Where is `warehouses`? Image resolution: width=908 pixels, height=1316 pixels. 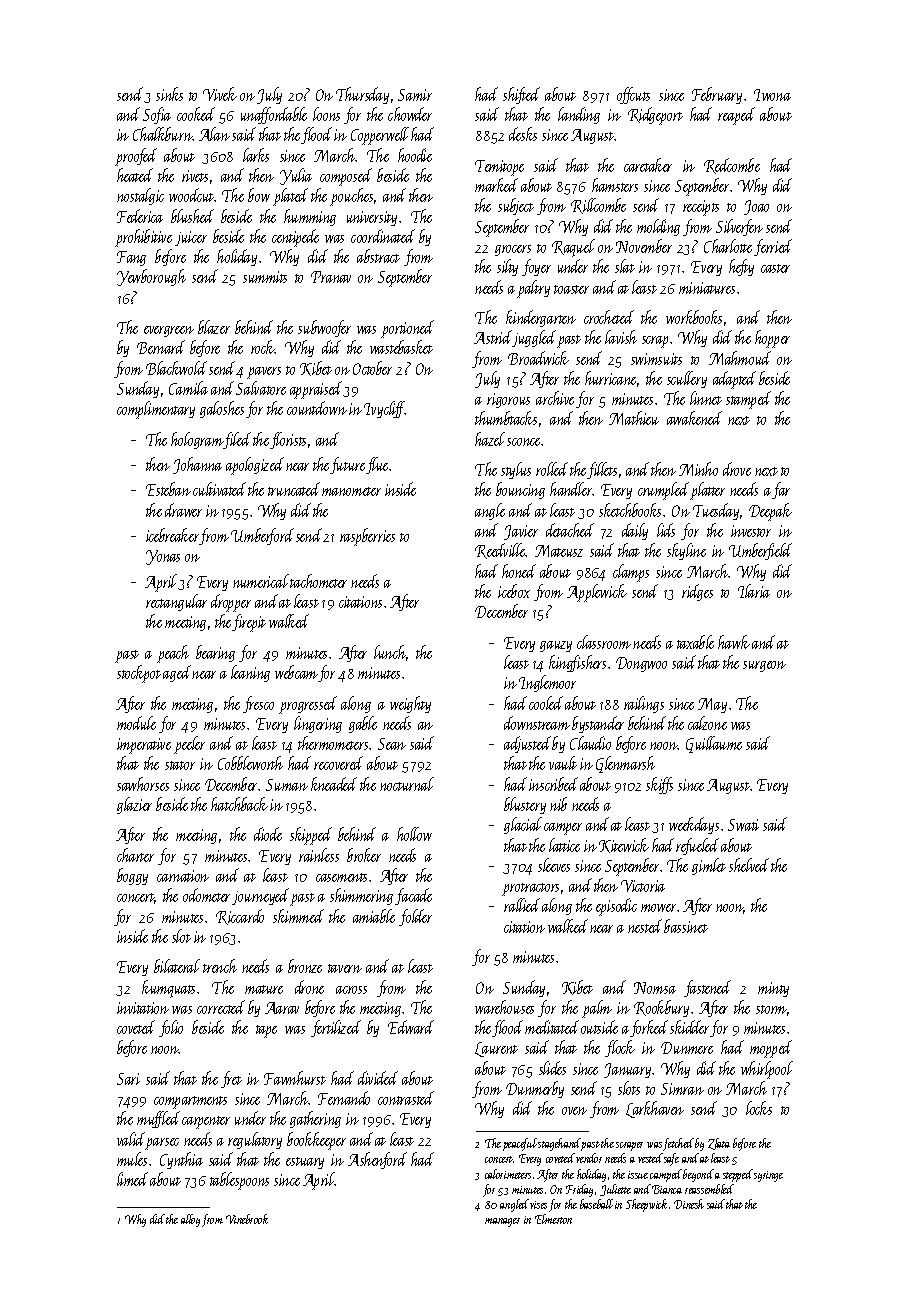 warehouses is located at coordinates (504, 1007).
